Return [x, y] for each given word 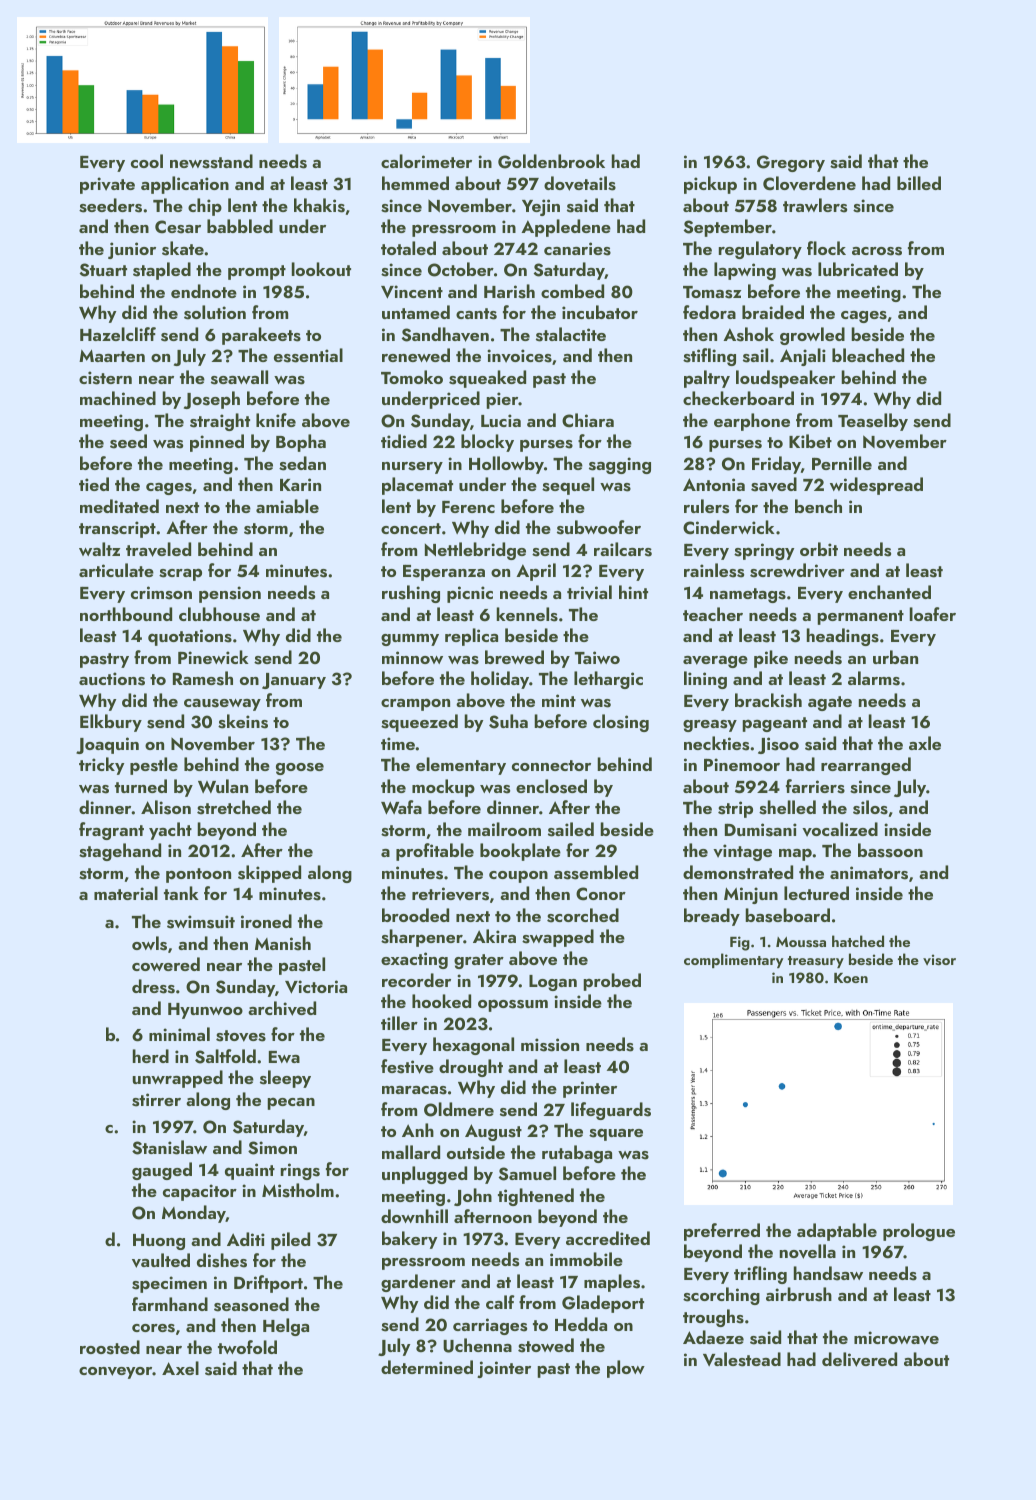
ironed [266, 921]
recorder [416, 980]
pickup [710, 185]
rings [300, 1171]
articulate [116, 570]
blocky [487, 443]
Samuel [527, 1173]
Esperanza [444, 573]
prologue [919, 1232]
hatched [858, 941]
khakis [319, 205]
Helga [286, 1327]
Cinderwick [729, 527]
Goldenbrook [551, 161]
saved [774, 484]
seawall [239, 377]
